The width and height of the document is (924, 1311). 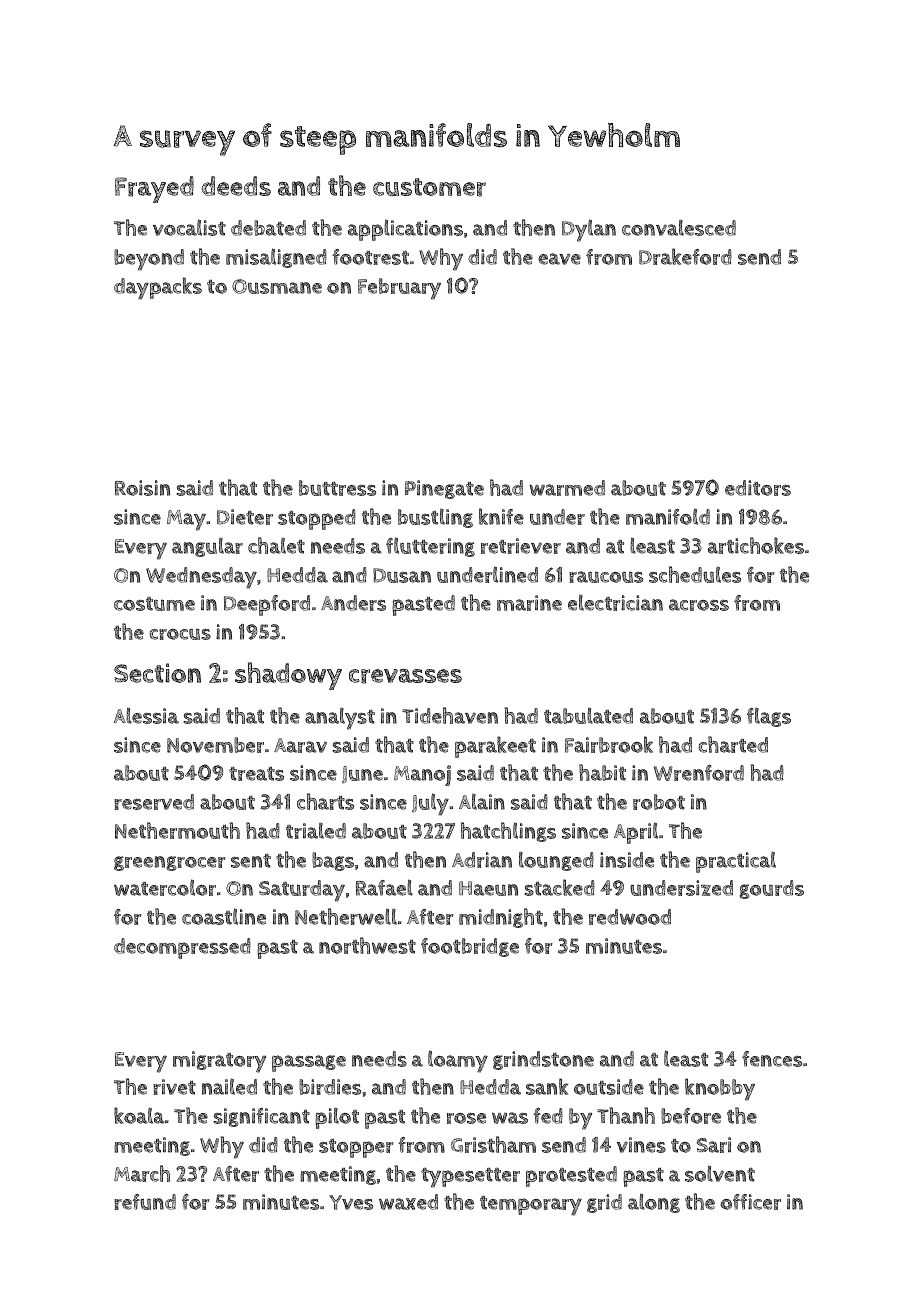 What do you see at coordinates (736, 862) in the document?
I see `practical` at bounding box center [736, 862].
